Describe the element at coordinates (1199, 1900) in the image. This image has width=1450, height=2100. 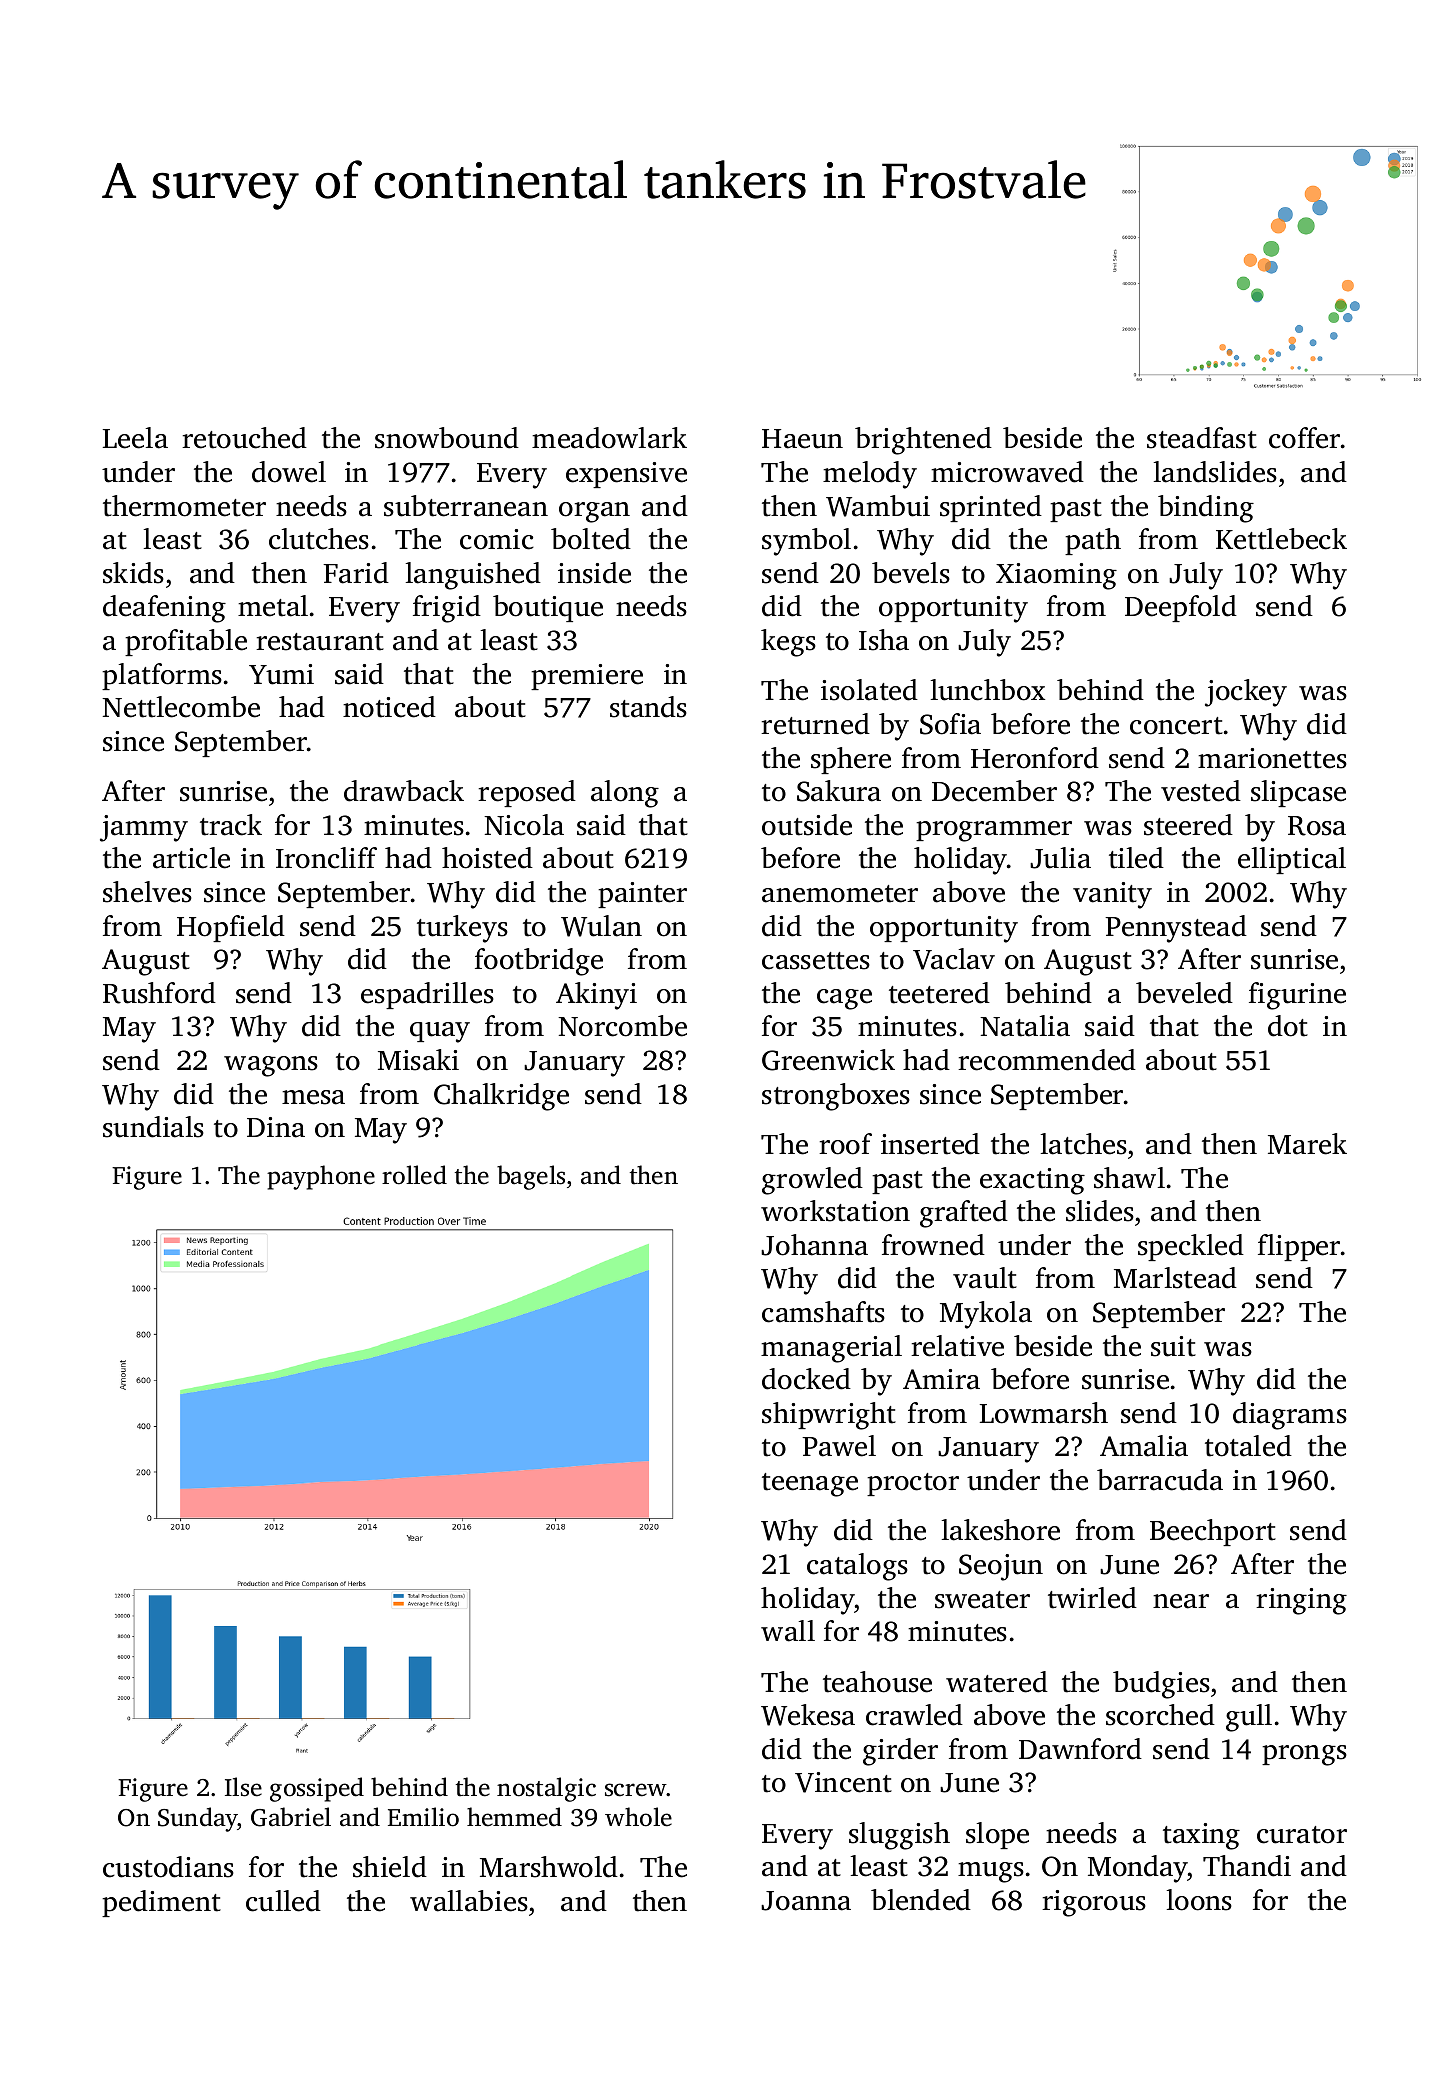
I see `loons` at that location.
